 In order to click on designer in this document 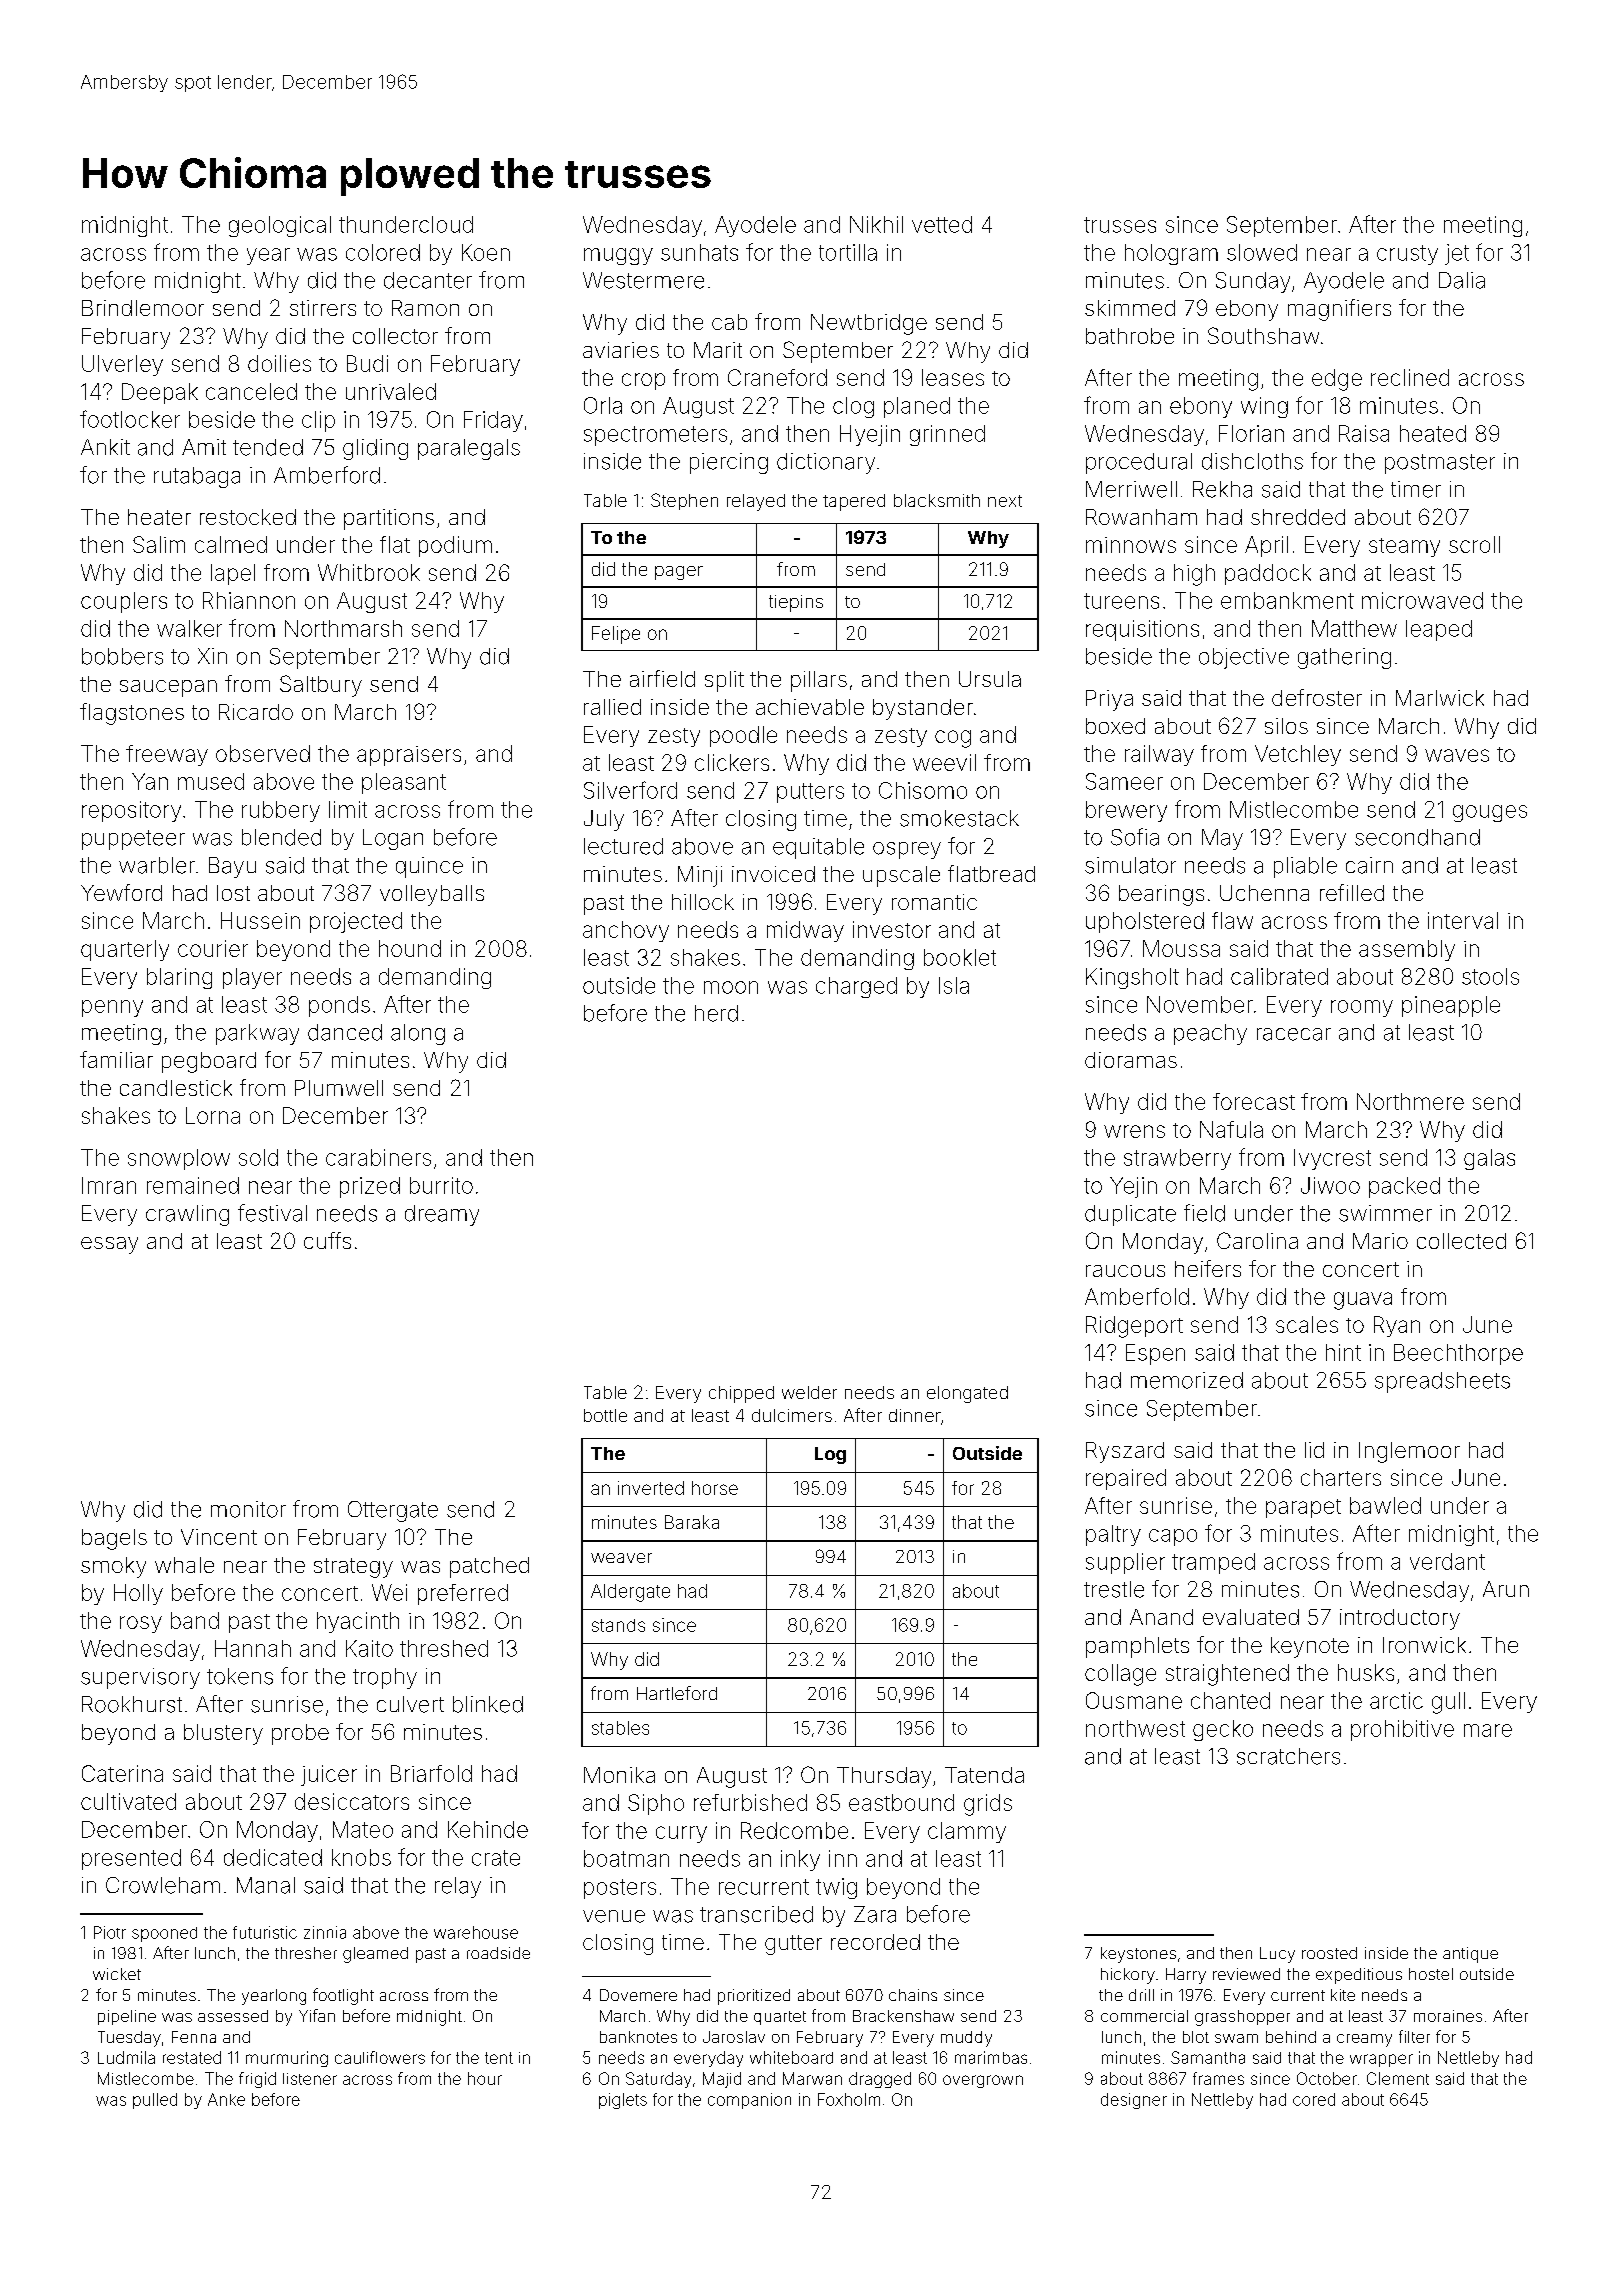, I will do `click(1134, 2101)`.
